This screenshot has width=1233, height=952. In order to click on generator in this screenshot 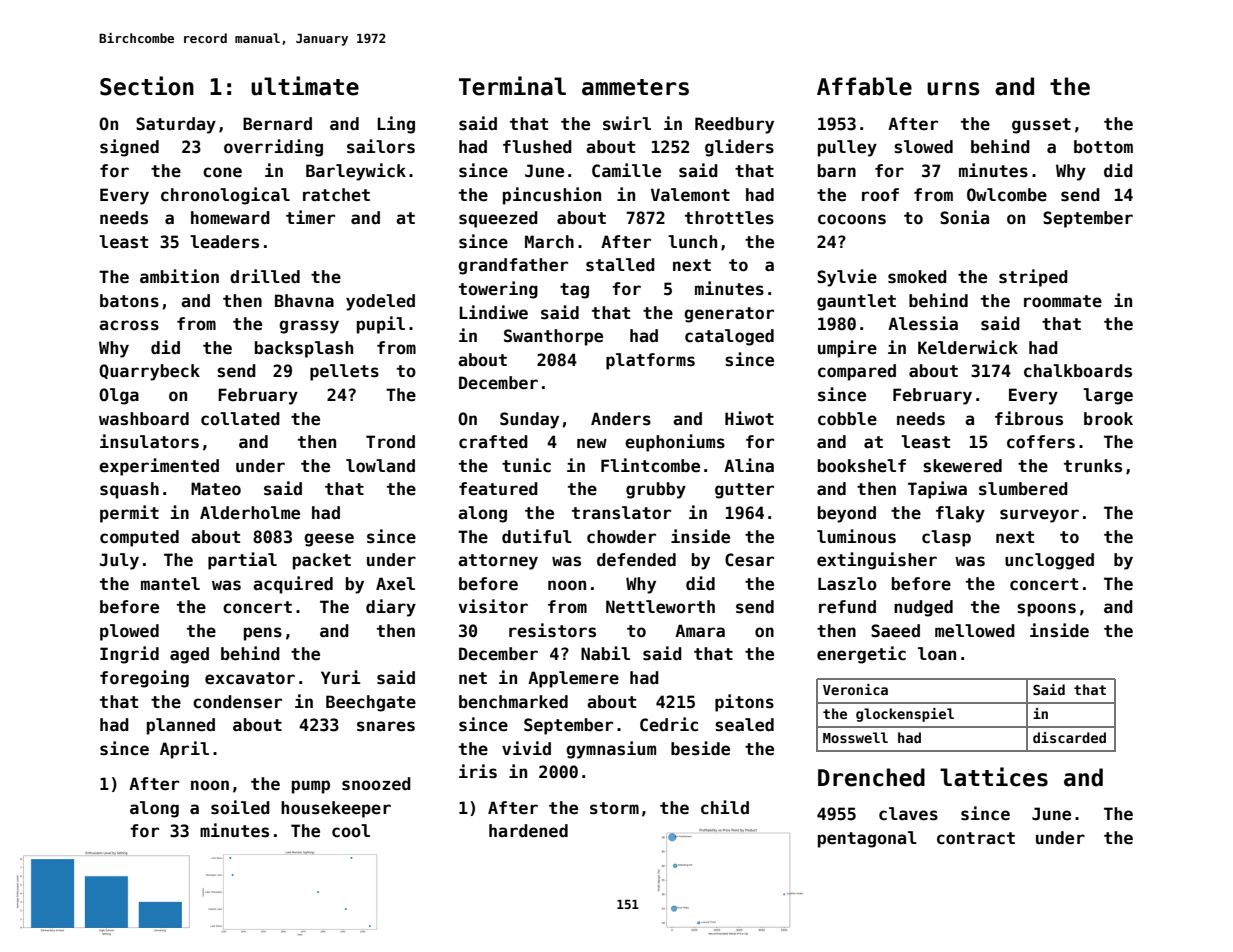, I will do `click(729, 315)`.
